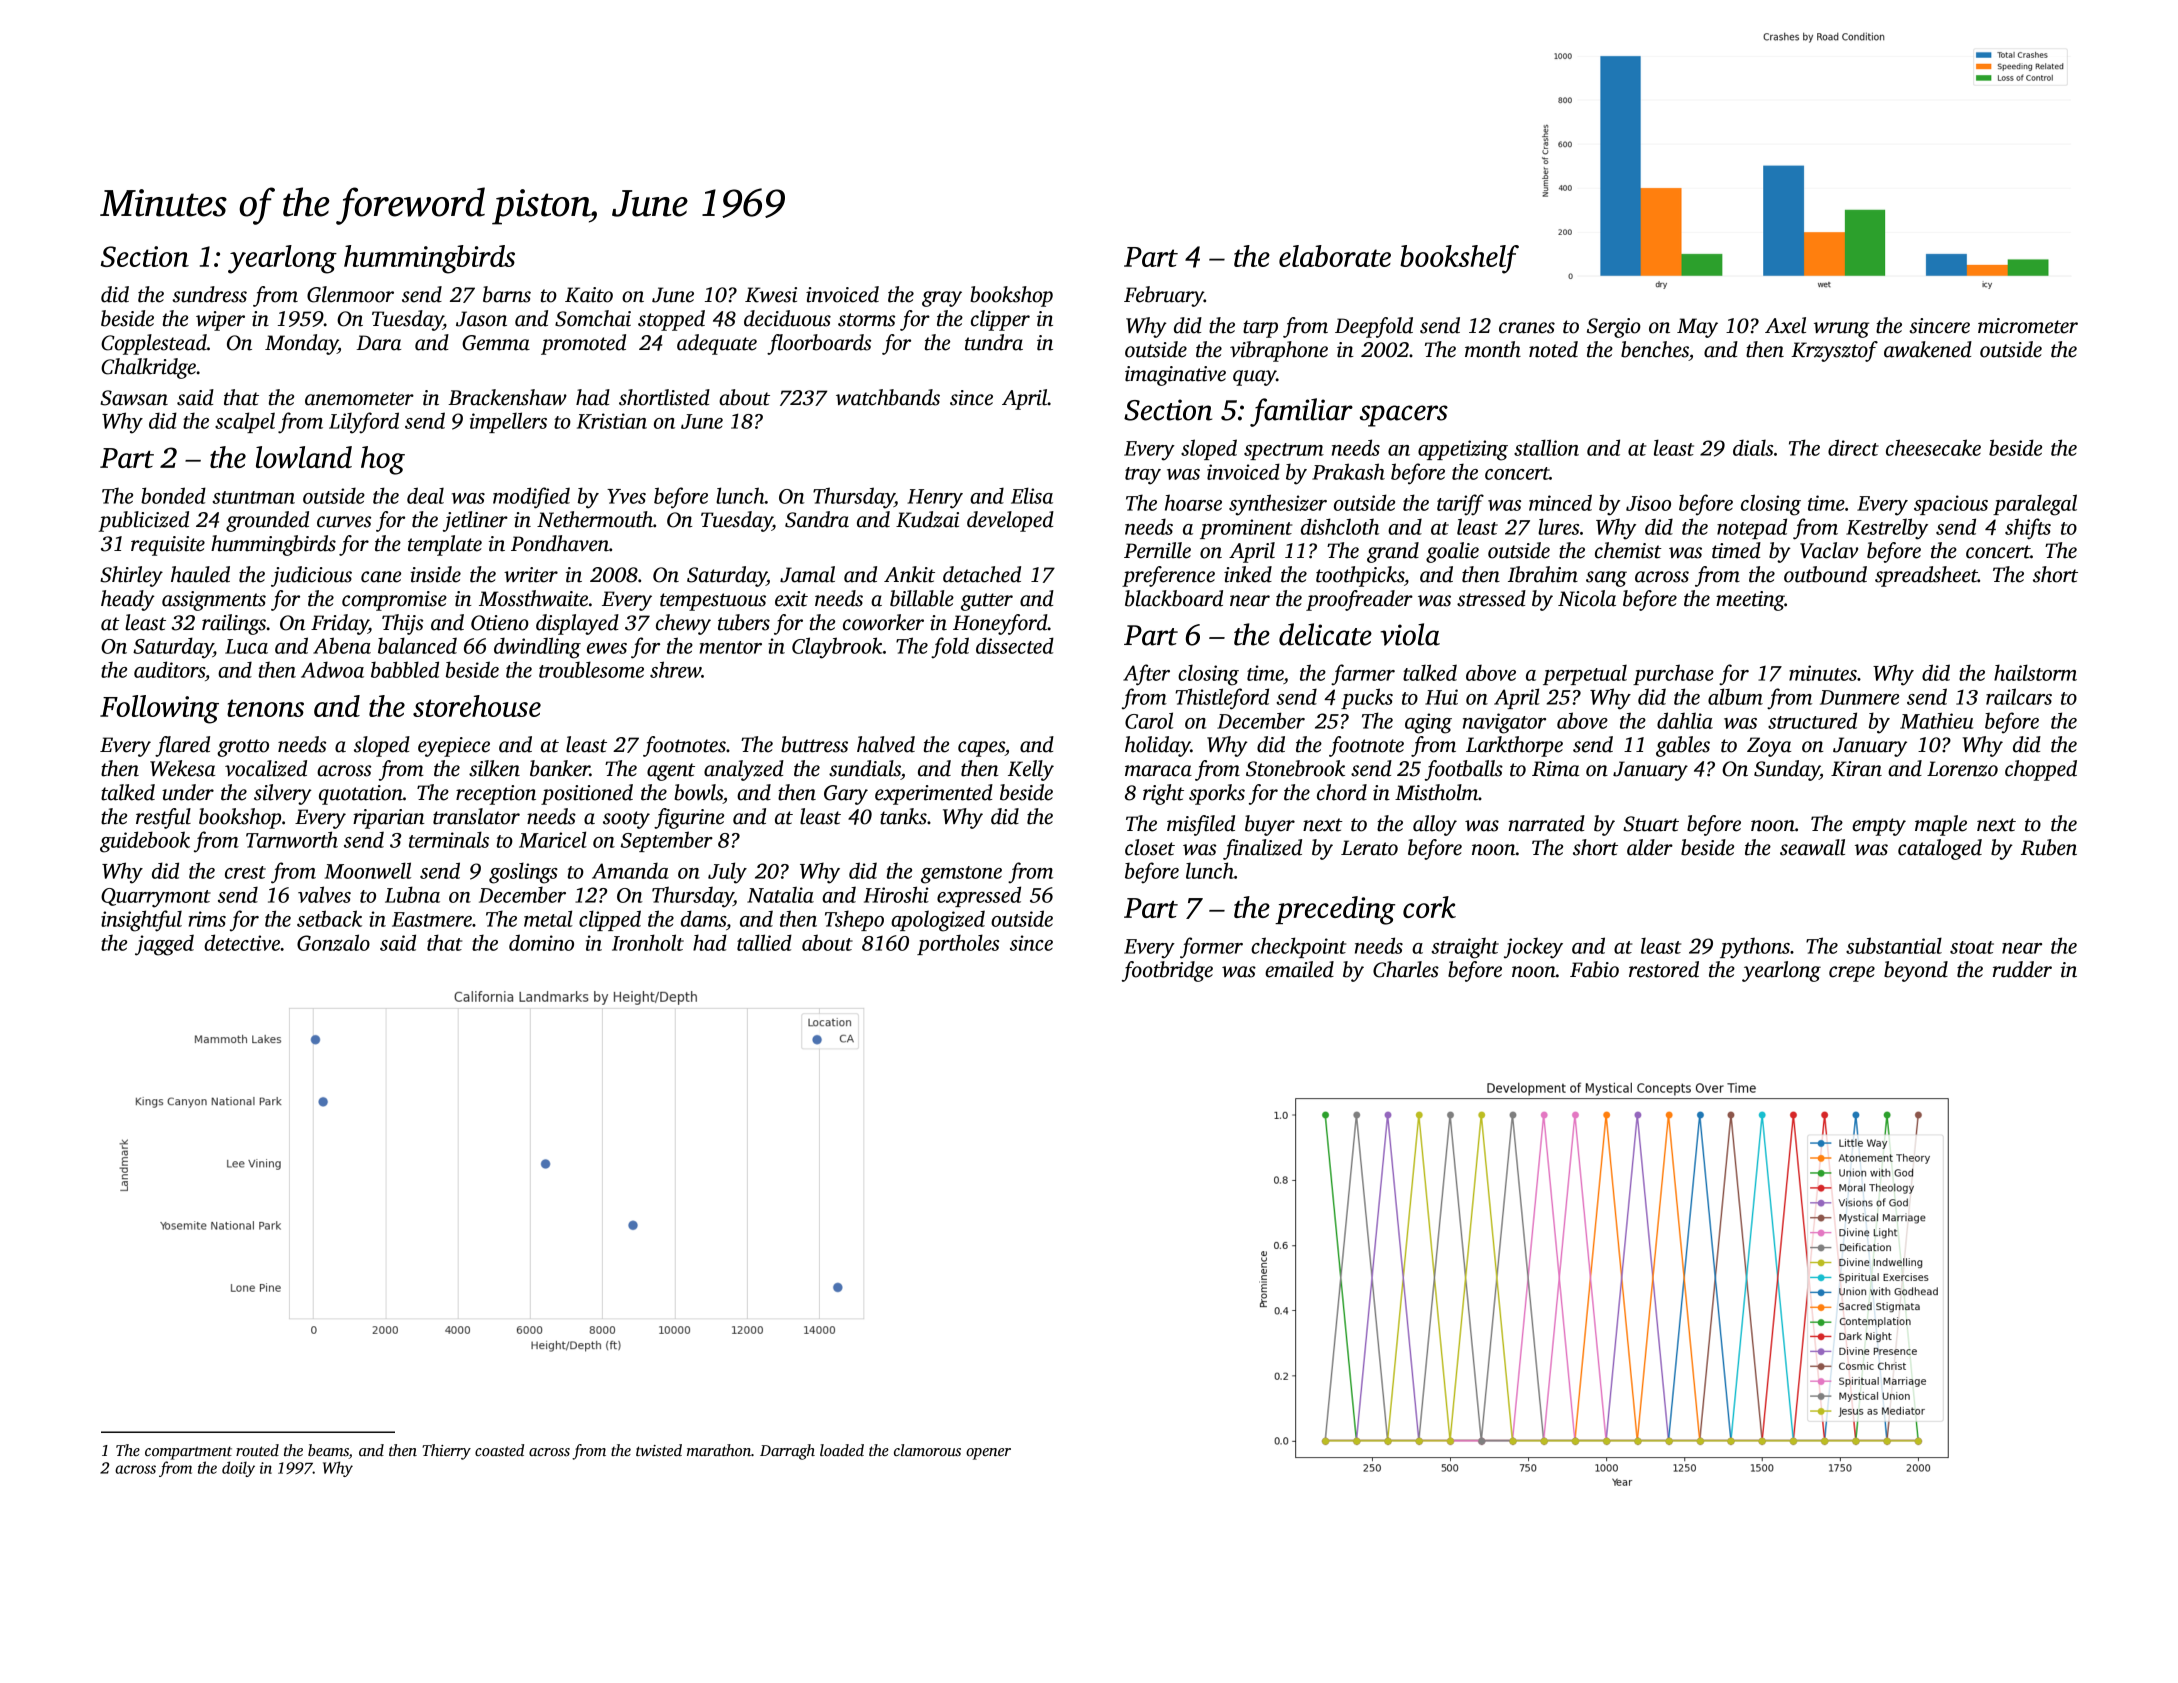  What do you see at coordinates (1157, 550) in the image?
I see `Pernille` at bounding box center [1157, 550].
